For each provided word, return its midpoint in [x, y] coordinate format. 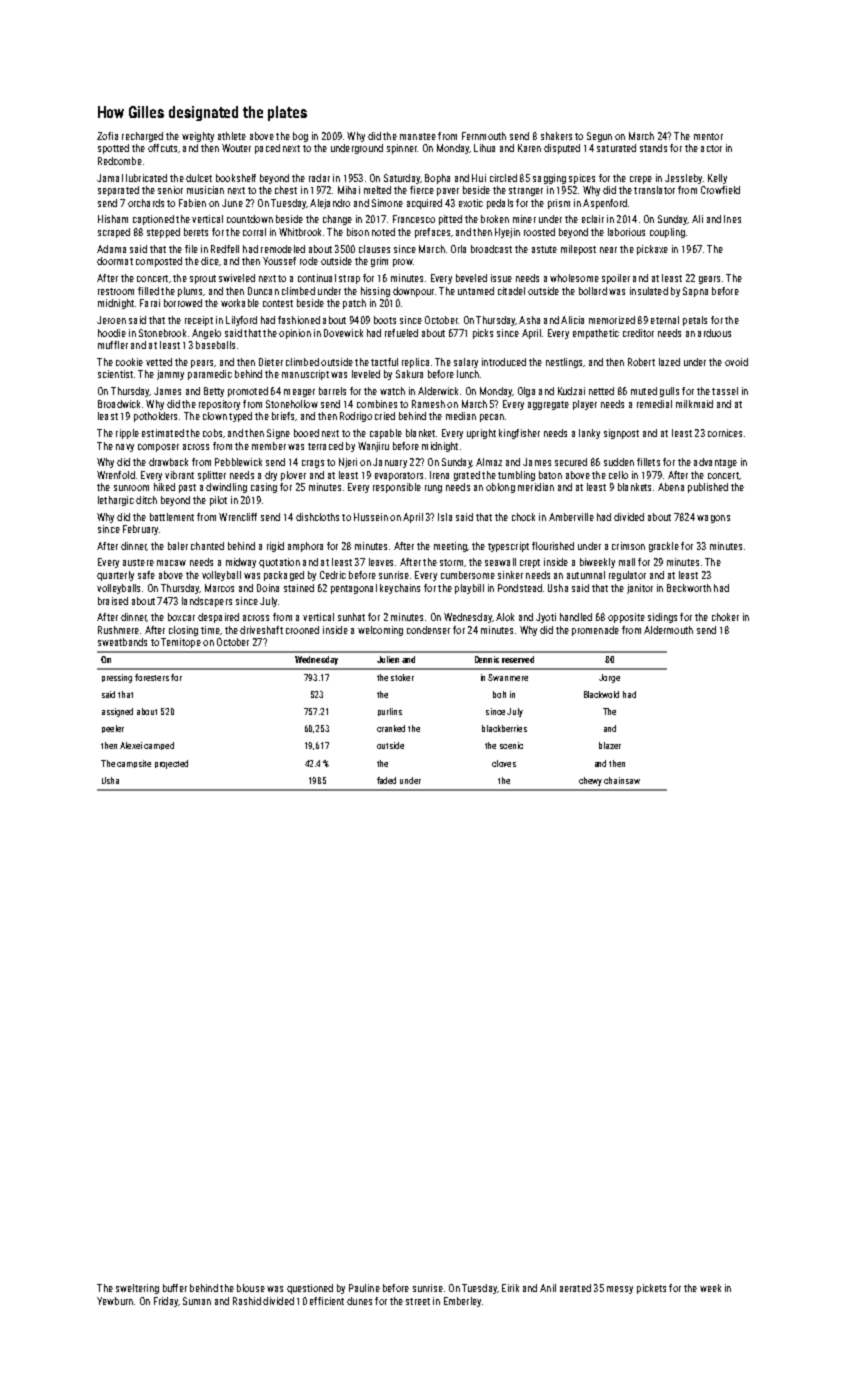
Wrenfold [116, 475]
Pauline [364, 1288]
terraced [325, 446]
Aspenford [605, 204]
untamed [476, 291]
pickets [651, 1289]
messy [620, 1290]
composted [159, 262]
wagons [713, 519]
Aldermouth [668, 630]
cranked [391, 728]
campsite [134, 764]
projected [171, 764]
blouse [251, 1288]
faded [386, 780]
